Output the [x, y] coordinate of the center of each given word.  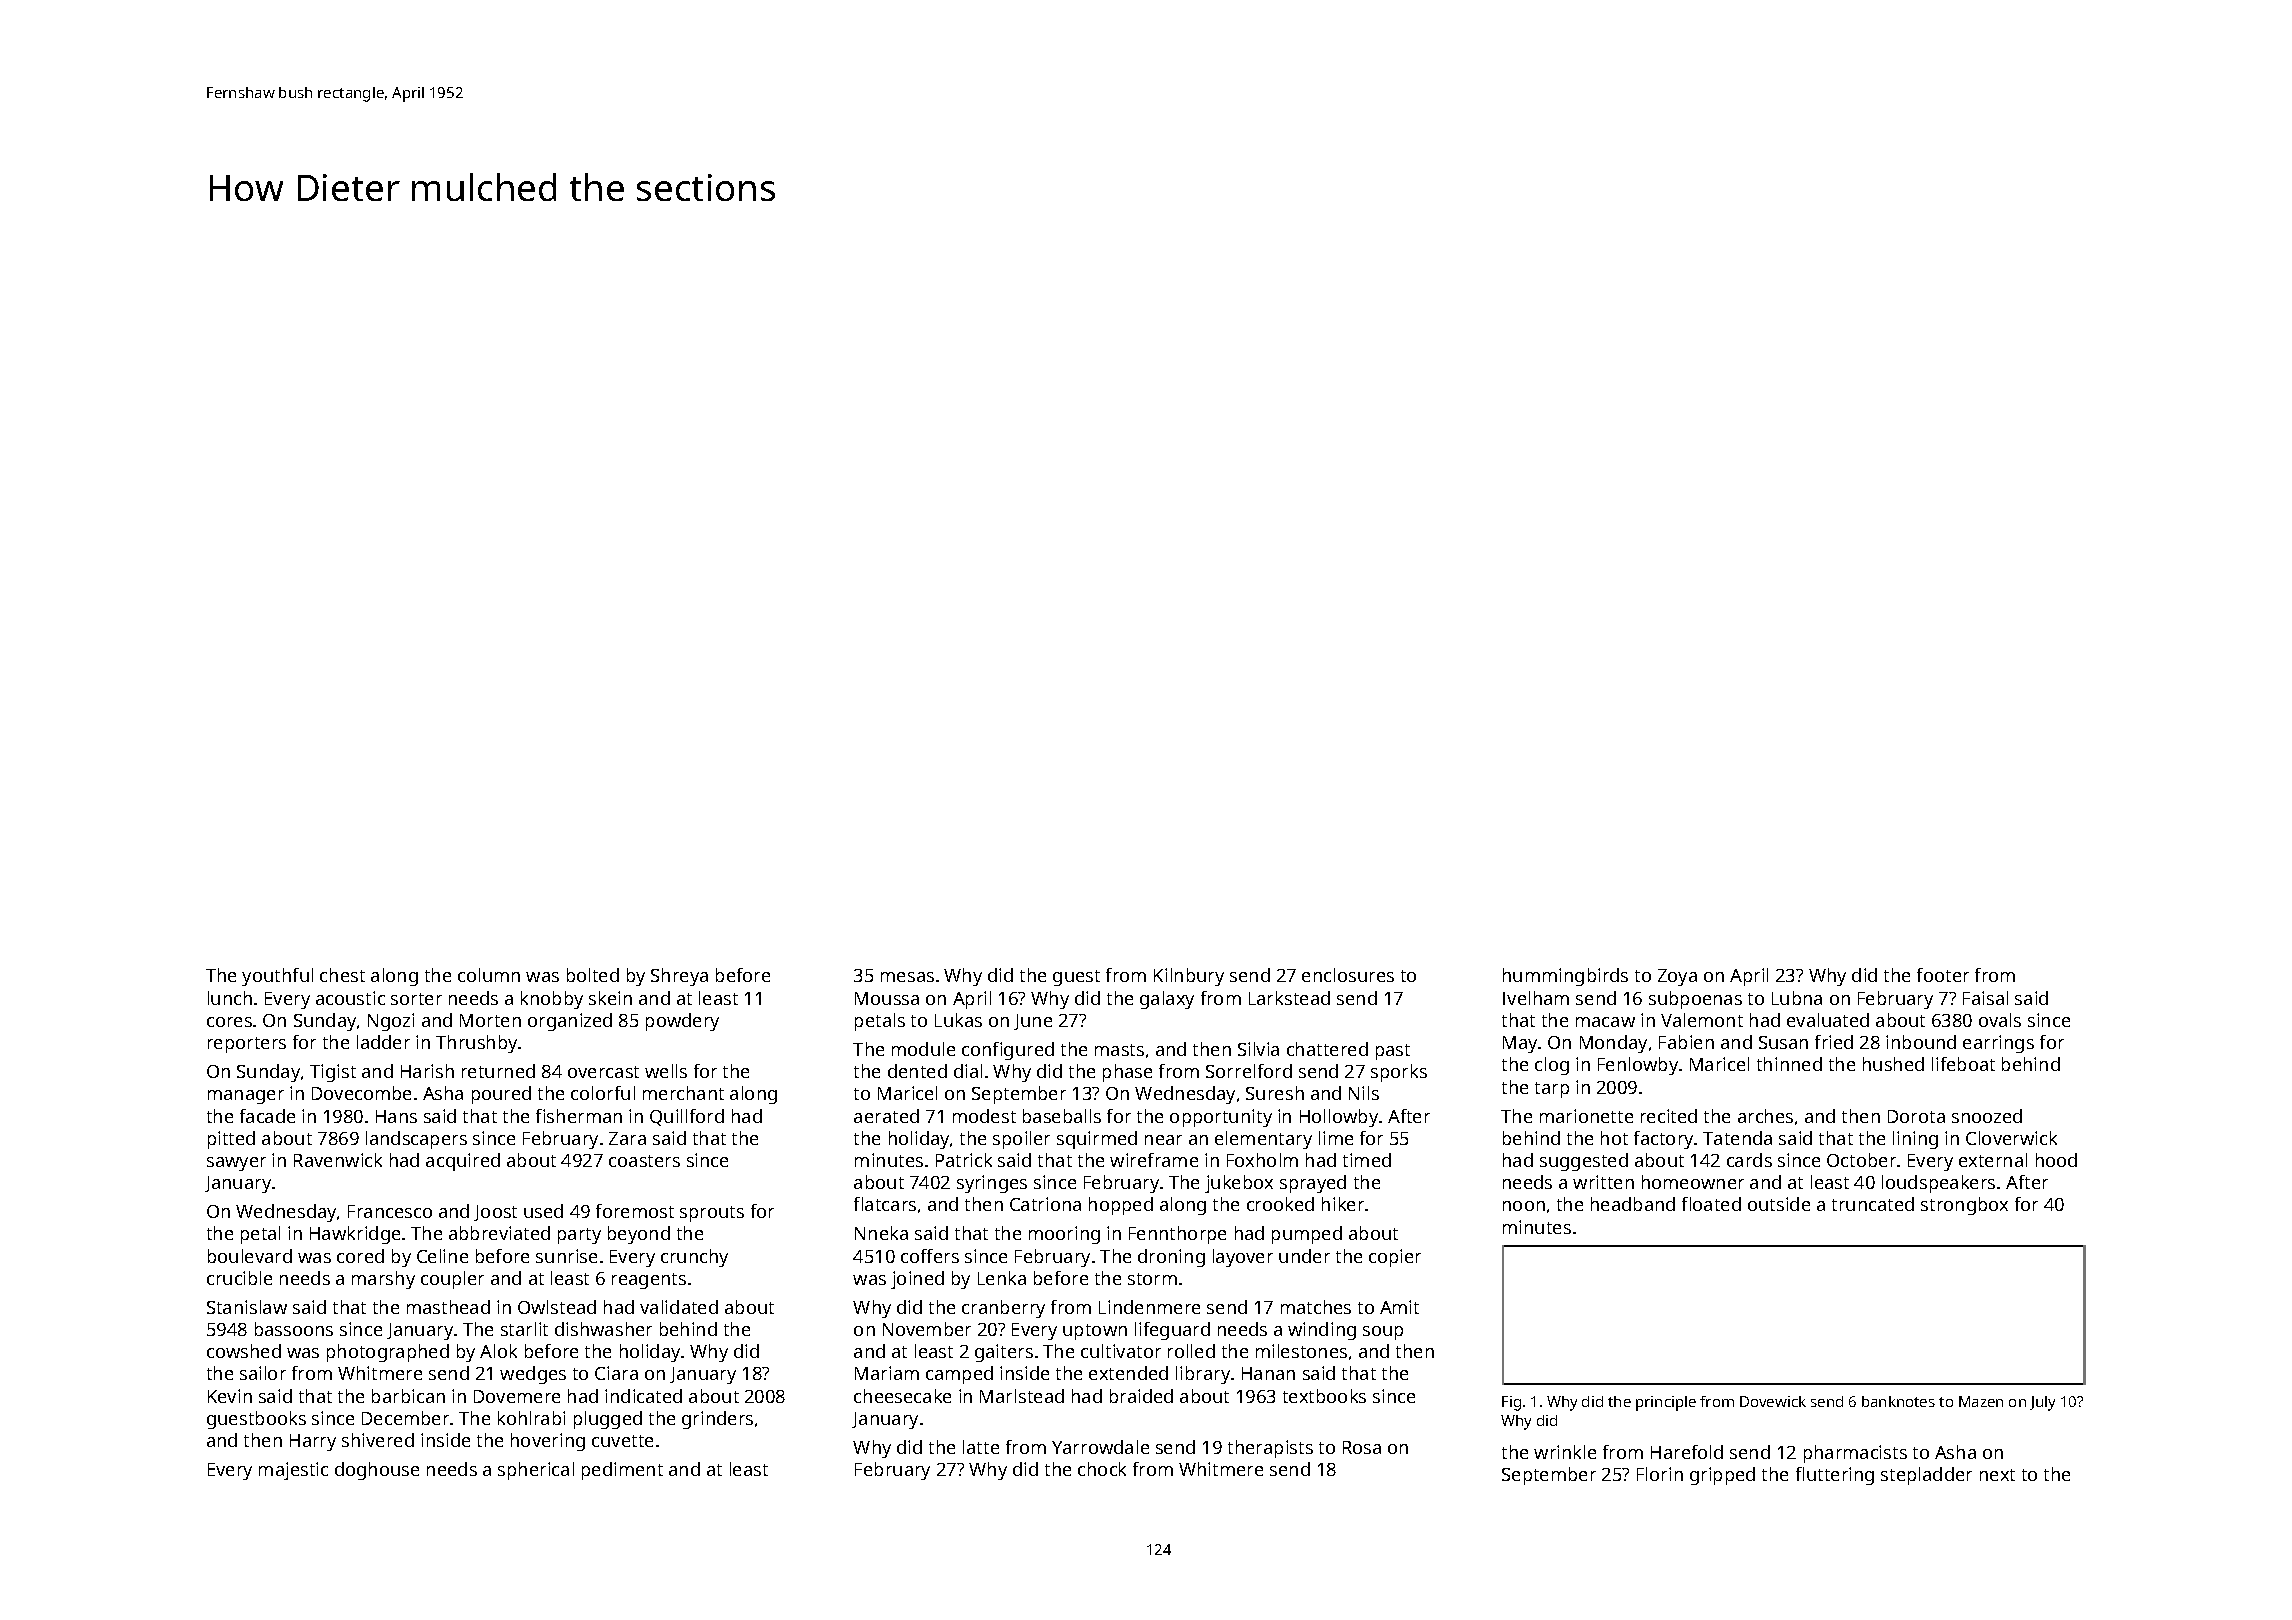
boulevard [250, 1256]
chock [1102, 1469]
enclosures [1348, 975]
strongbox [1964, 1206]
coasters [644, 1161]
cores [229, 1022]
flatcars [885, 1204]
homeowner [1693, 1182]
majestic [293, 1471]
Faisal [1985, 998]
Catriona [1045, 1204]
